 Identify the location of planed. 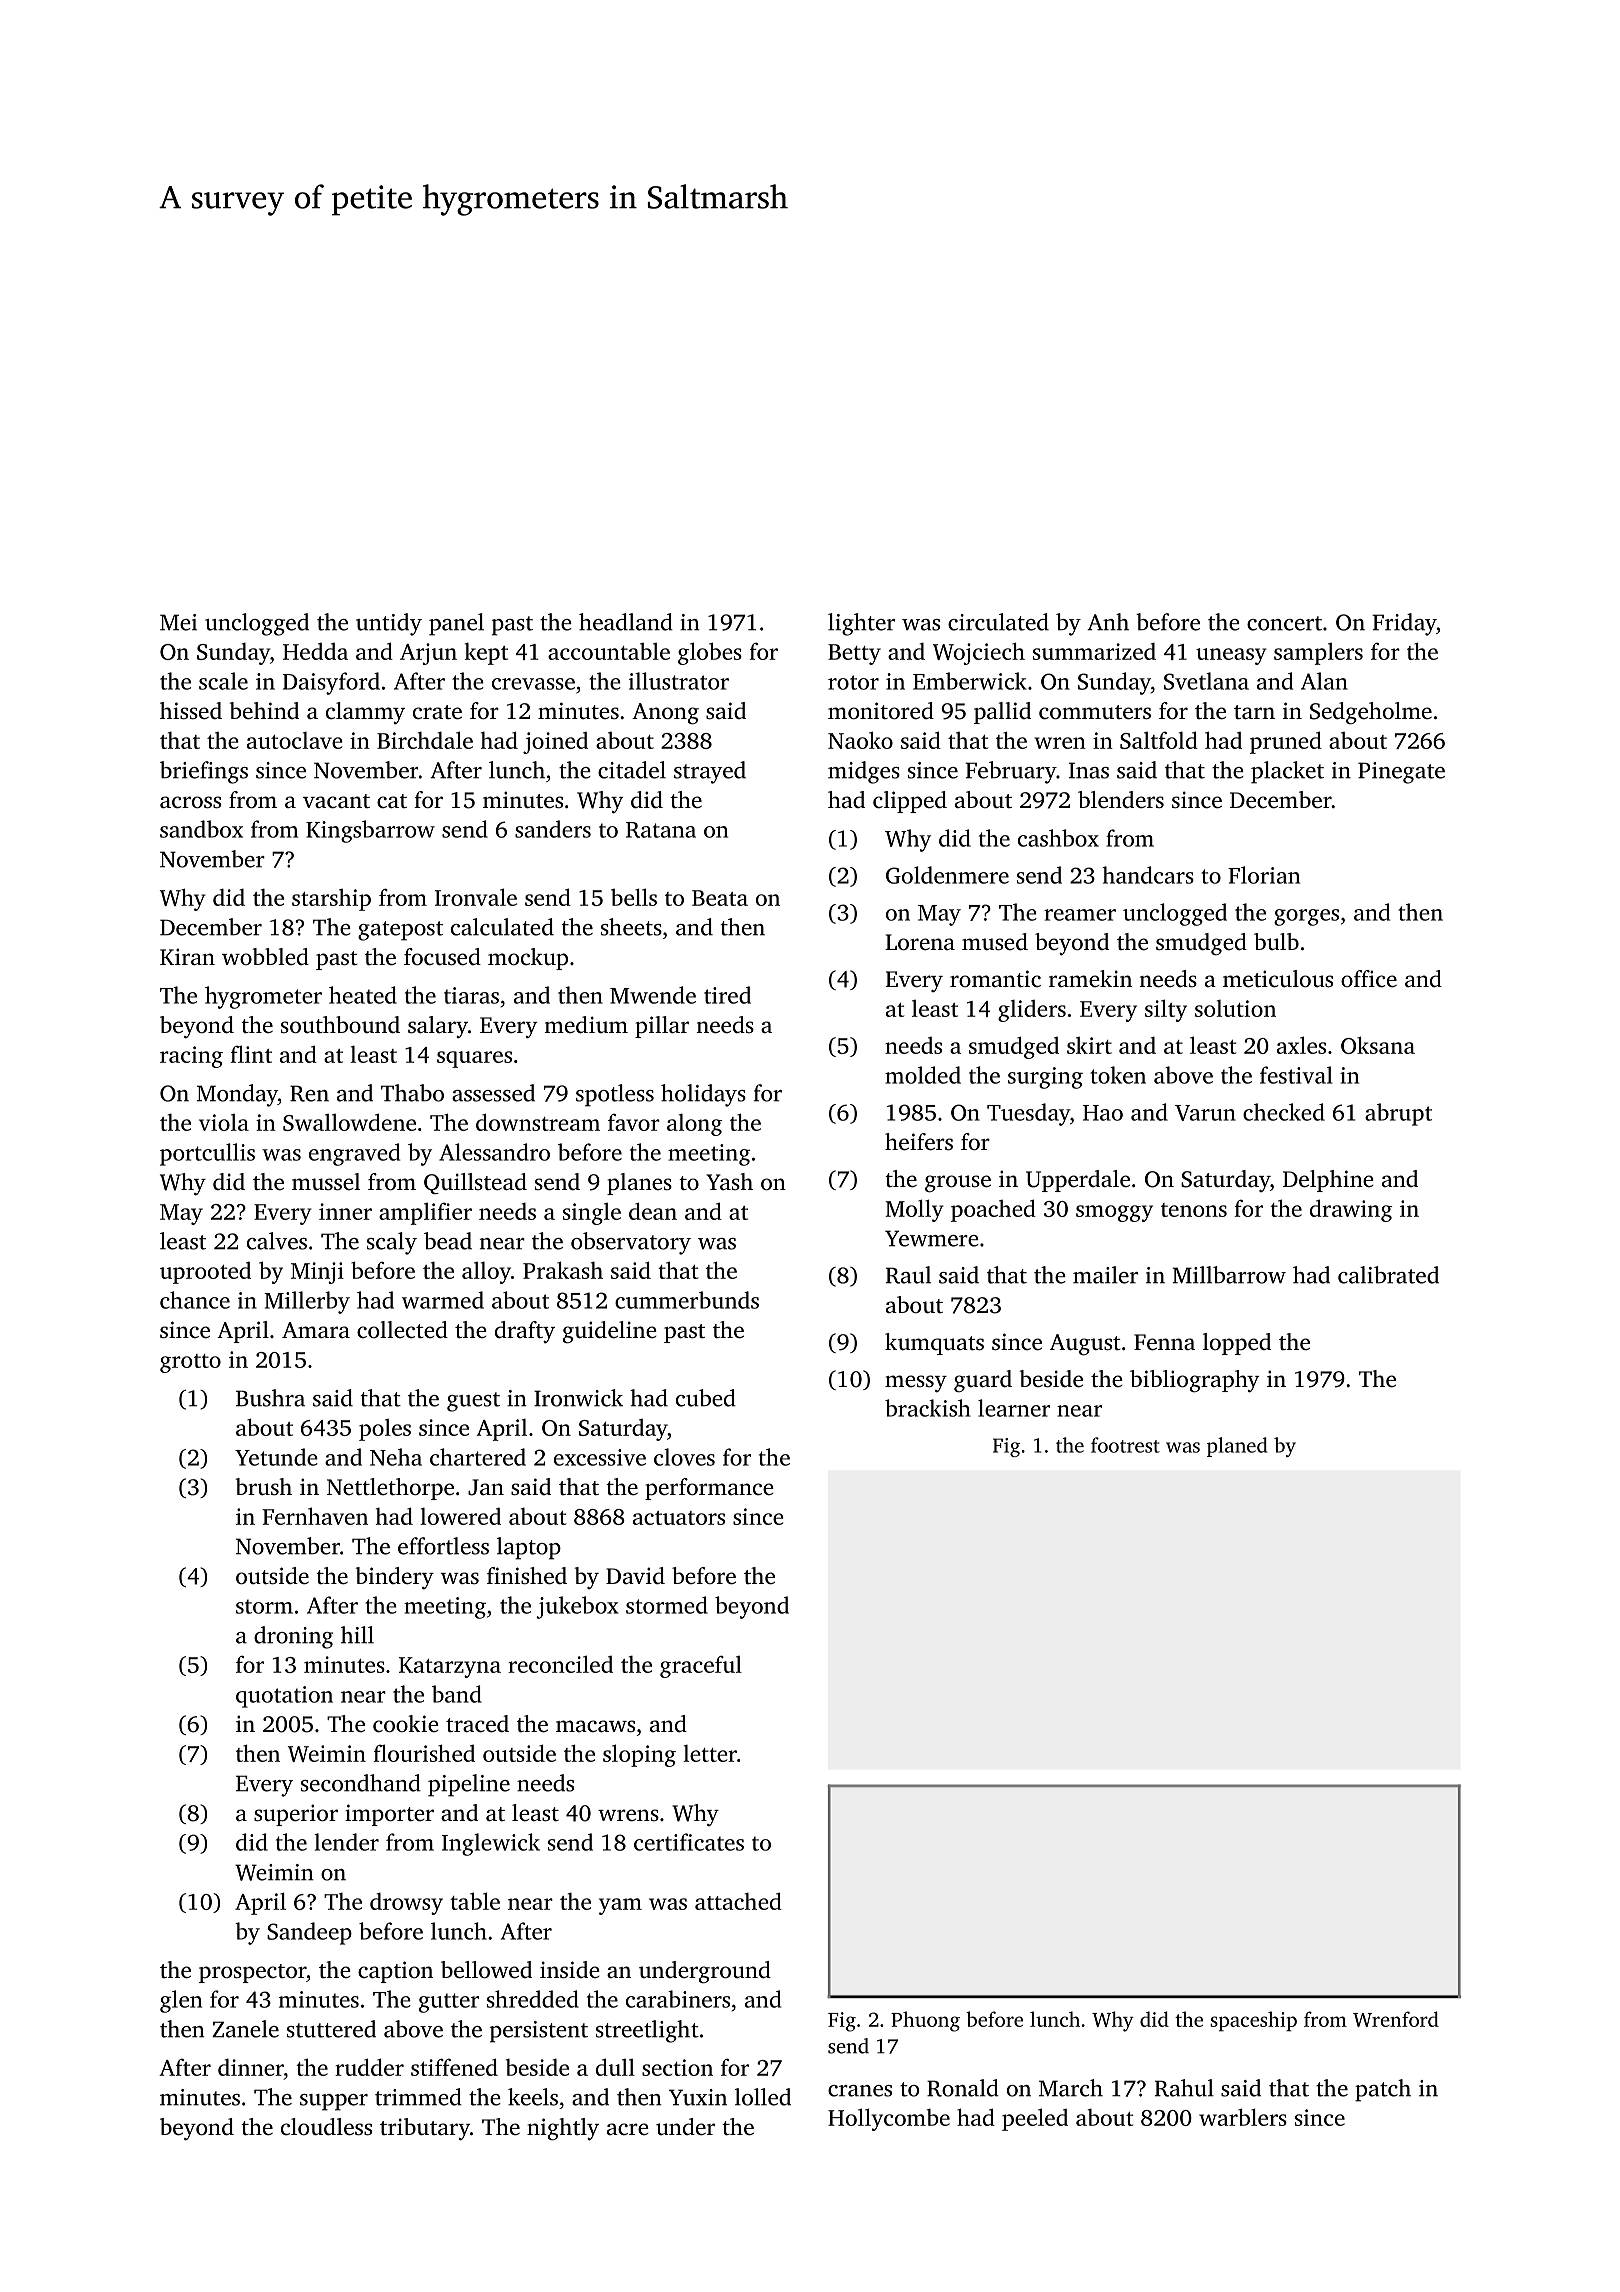
(1237, 1447).
